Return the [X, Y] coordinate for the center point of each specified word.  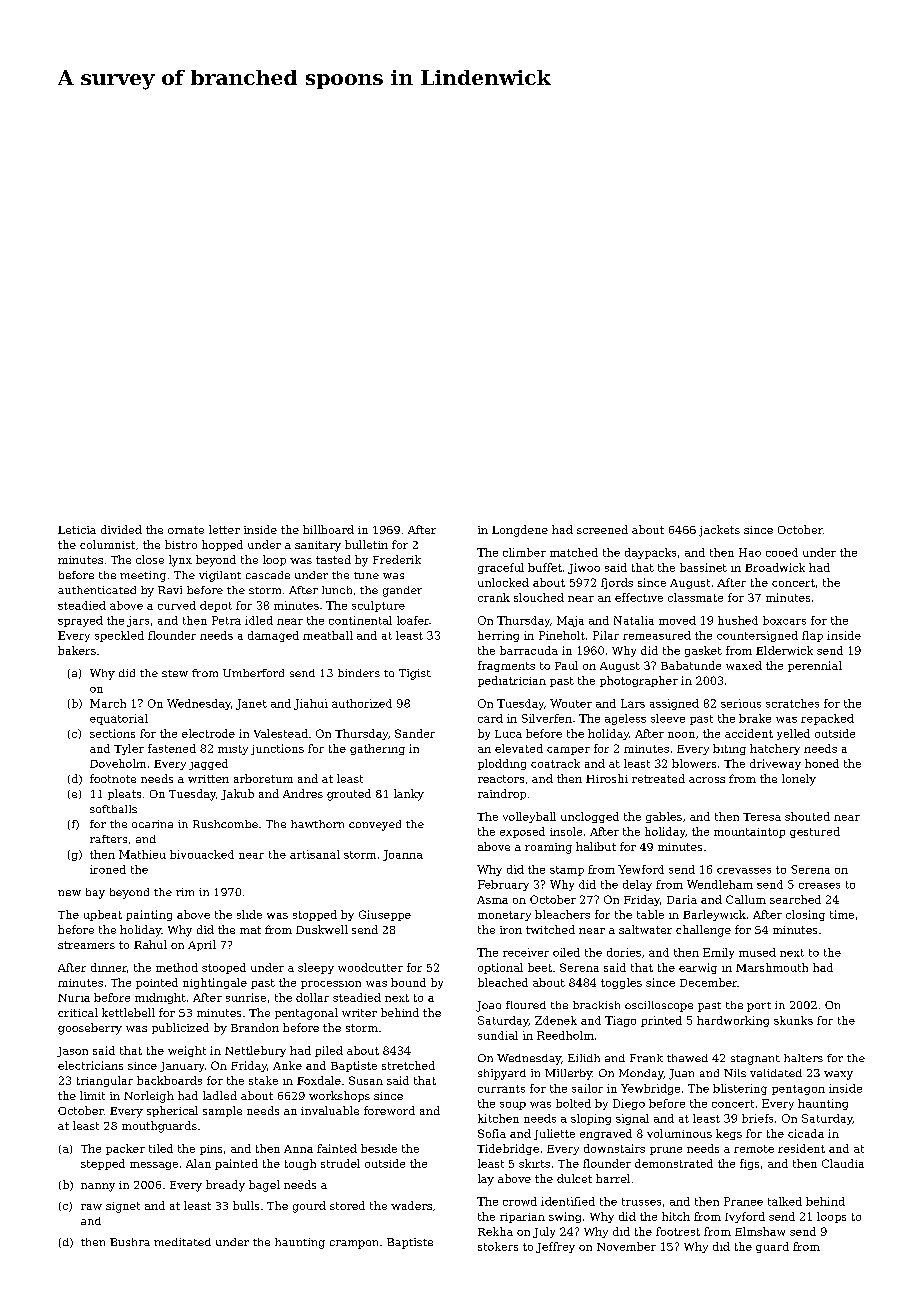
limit [92, 1095]
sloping [591, 1119]
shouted [807, 816]
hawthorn [317, 824]
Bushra [130, 1242]
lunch [337, 590]
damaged [273, 636]
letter [224, 529]
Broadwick [775, 567]
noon [681, 735]
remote [754, 1149]
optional [500, 968]
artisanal [315, 854]
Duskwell [322, 929]
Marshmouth [772, 967]
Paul [566, 665]
